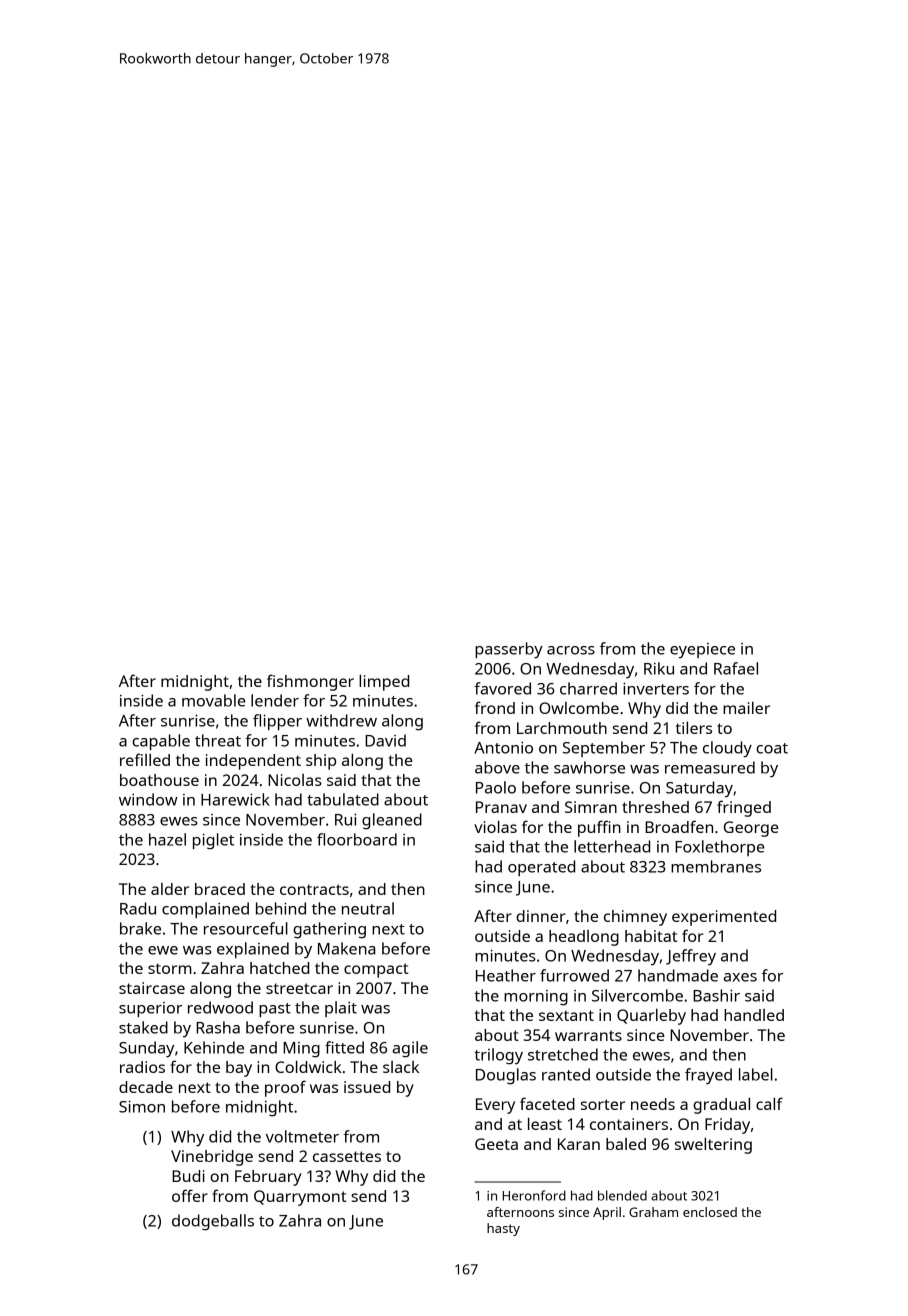  Describe the element at coordinates (401, 1067) in the document. I see `slack` at that location.
